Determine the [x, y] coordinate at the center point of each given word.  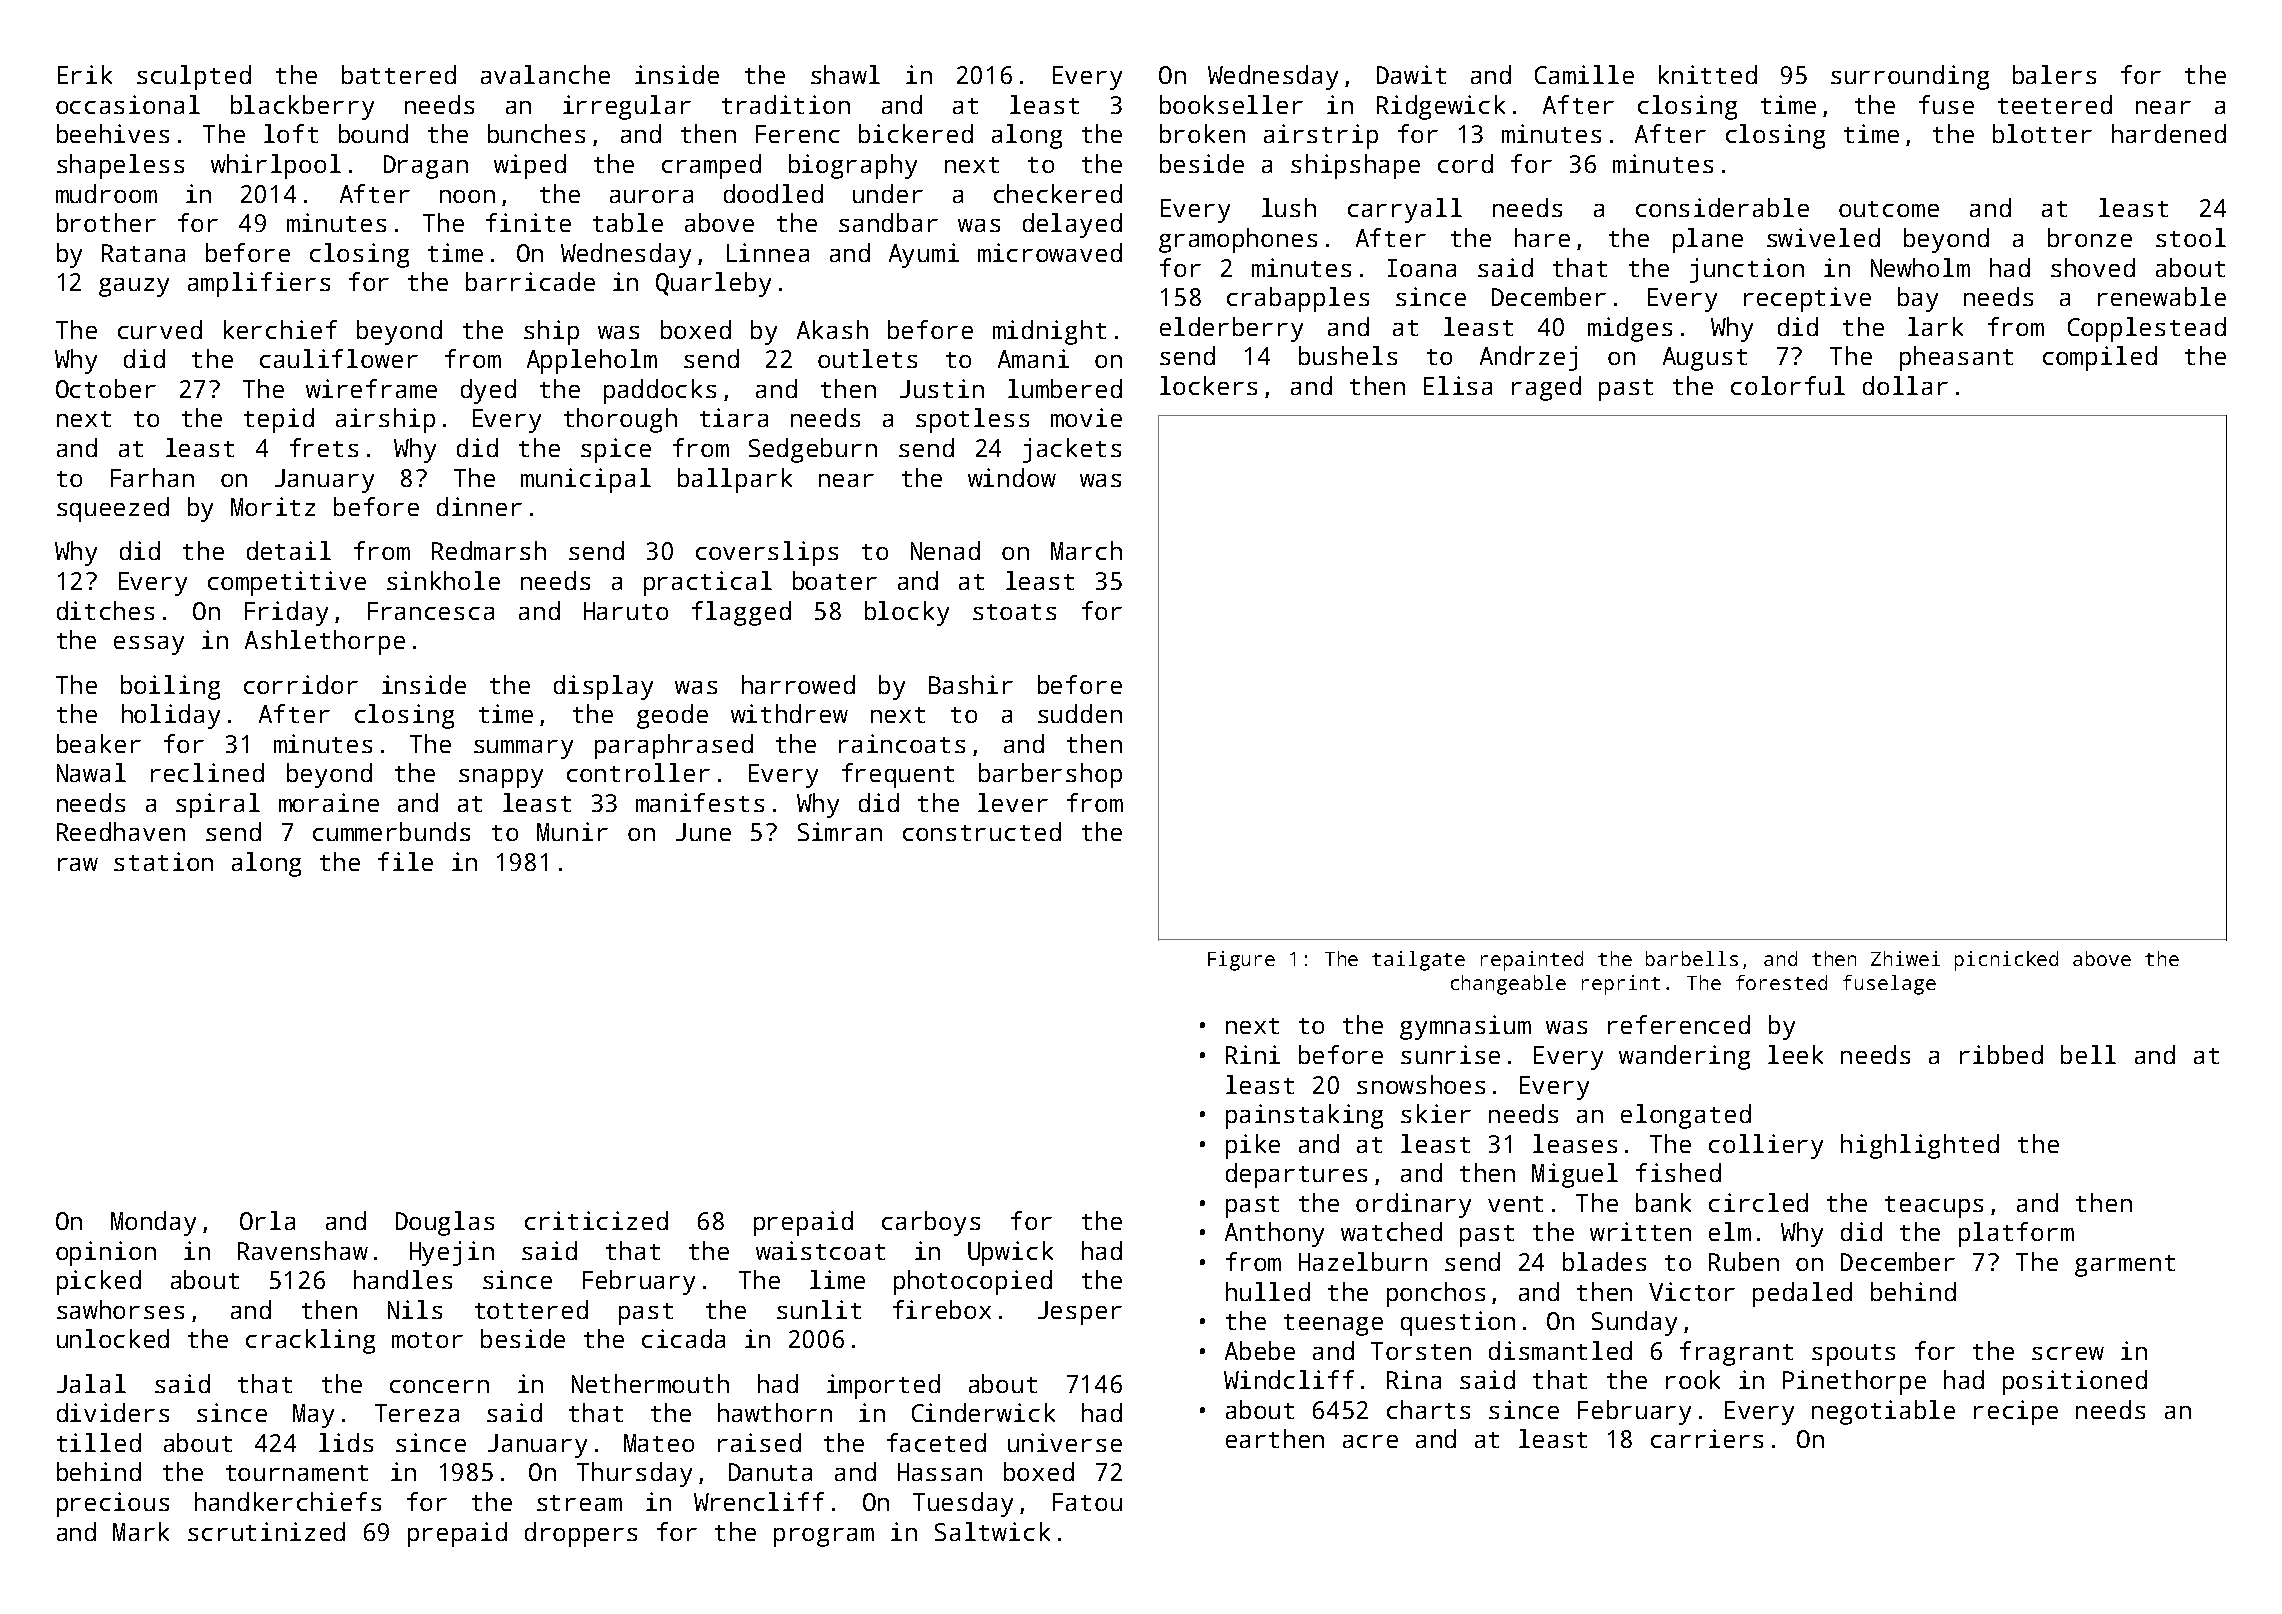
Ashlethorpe [325, 642]
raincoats [902, 743]
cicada [683, 1338]
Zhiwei [1905, 958]
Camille [1584, 74]
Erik [85, 74]
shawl [845, 74]
